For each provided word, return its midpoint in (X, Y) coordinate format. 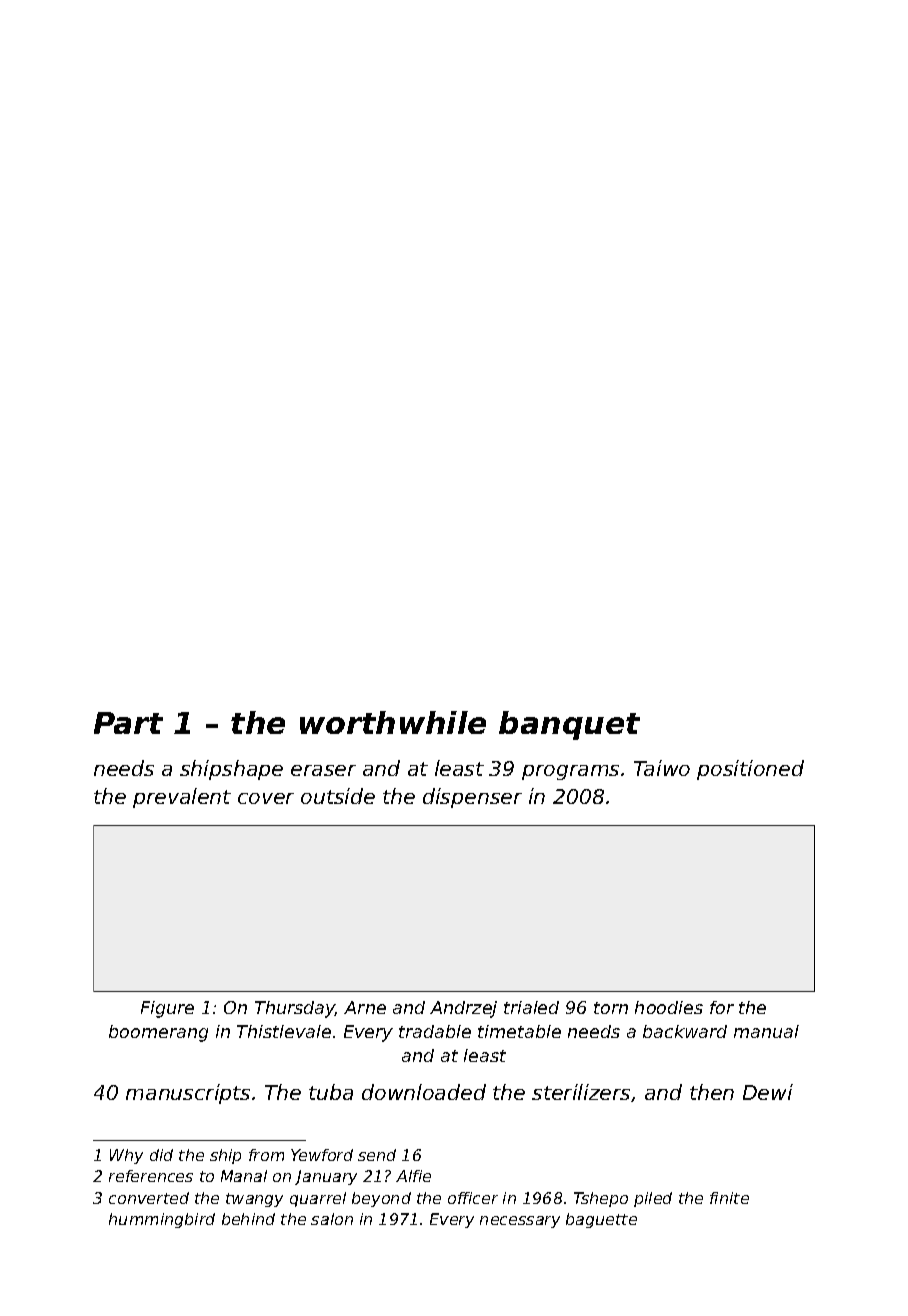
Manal (244, 1176)
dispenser (472, 798)
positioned (750, 770)
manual (766, 1031)
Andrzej (463, 1009)
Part (128, 723)
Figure (167, 1009)
